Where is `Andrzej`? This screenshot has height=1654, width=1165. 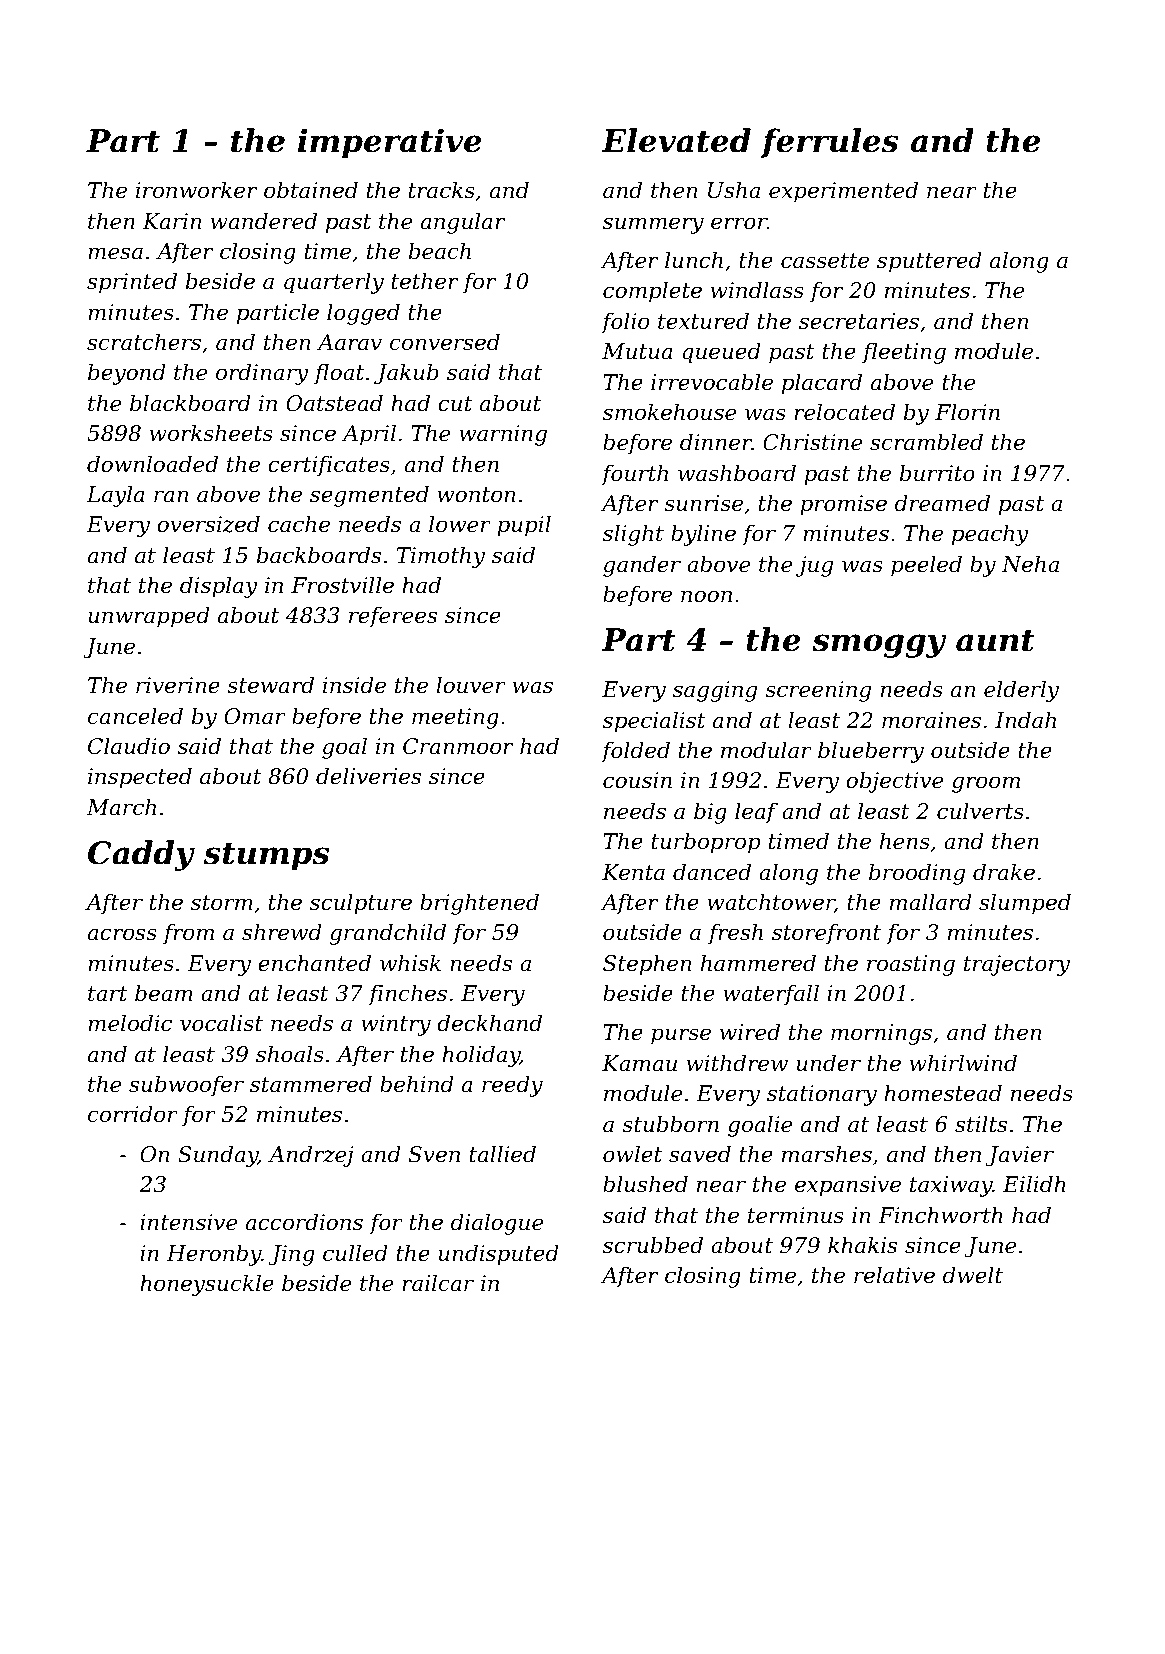 Andrzej is located at coordinates (311, 1156).
